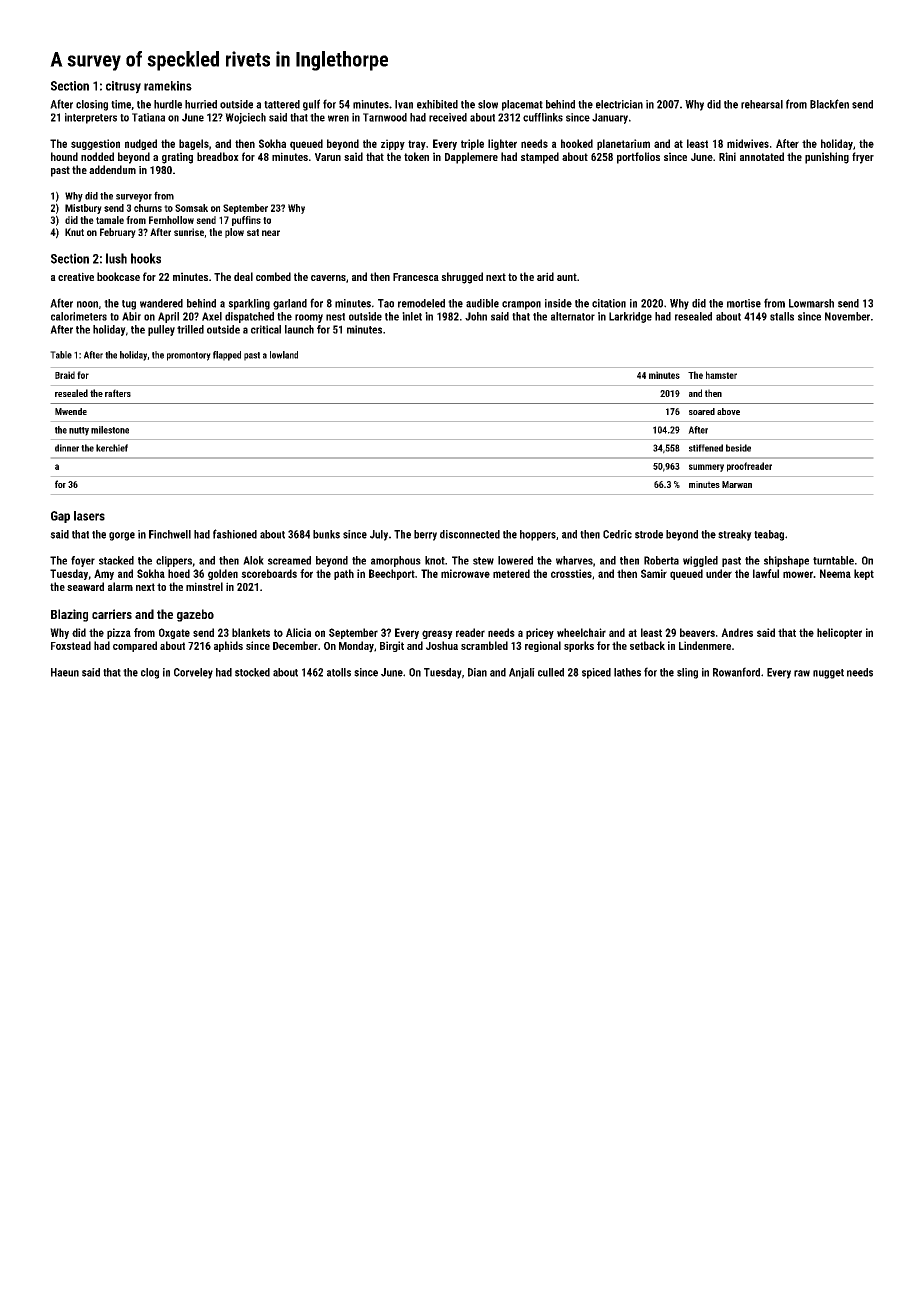 Image resolution: width=924 pixels, height=1308 pixels. What do you see at coordinates (847, 316) in the screenshot?
I see `November` at bounding box center [847, 316].
